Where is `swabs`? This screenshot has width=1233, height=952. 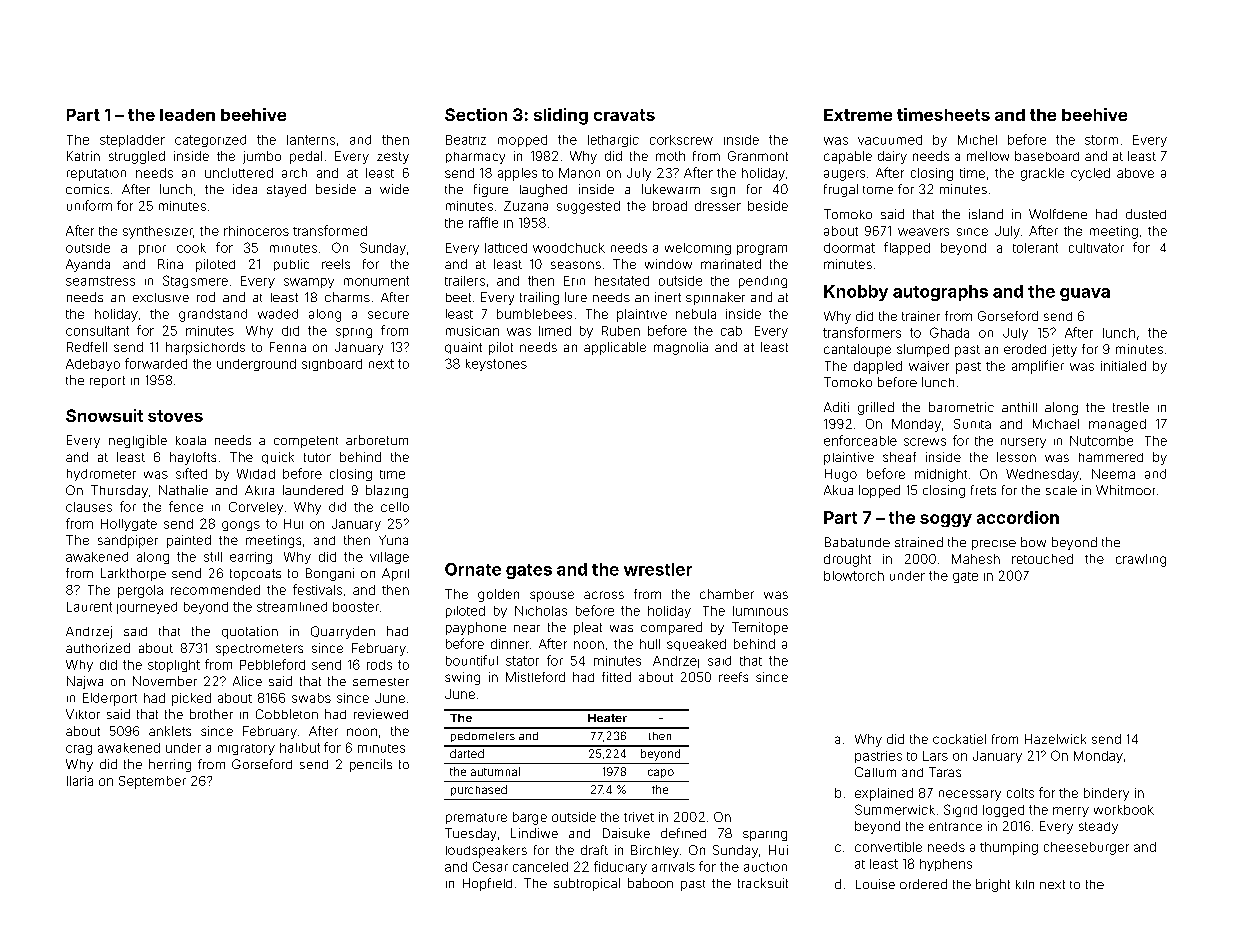 swabs is located at coordinates (311, 698).
